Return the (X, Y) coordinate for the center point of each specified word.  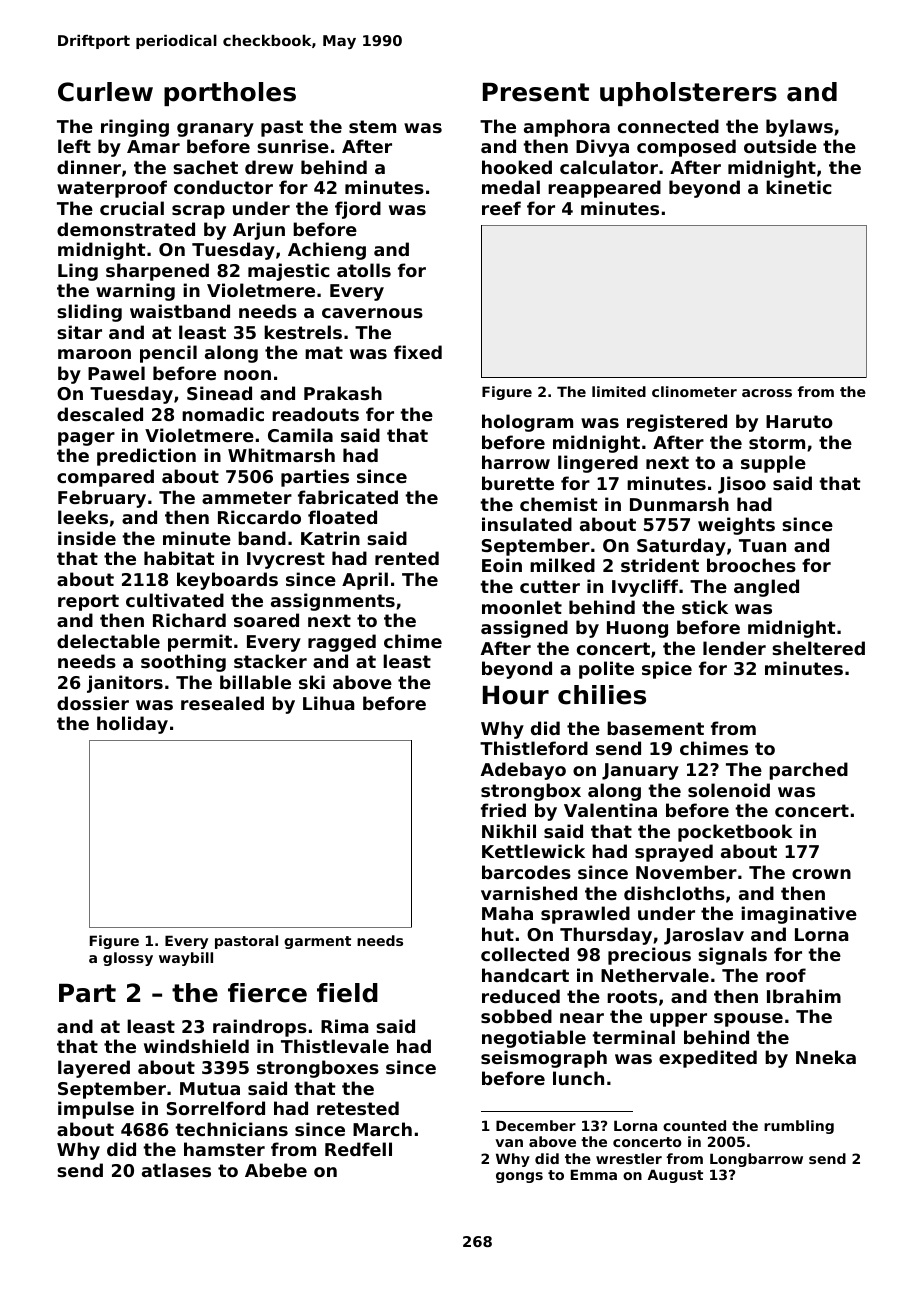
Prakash (343, 393)
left (74, 146)
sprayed (674, 853)
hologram (527, 423)
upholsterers (688, 94)
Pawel (116, 373)
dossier (93, 703)
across (767, 393)
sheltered (818, 648)
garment (317, 942)
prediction (146, 457)
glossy (128, 959)
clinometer (694, 391)
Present (536, 92)
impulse (96, 1110)
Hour (516, 695)
